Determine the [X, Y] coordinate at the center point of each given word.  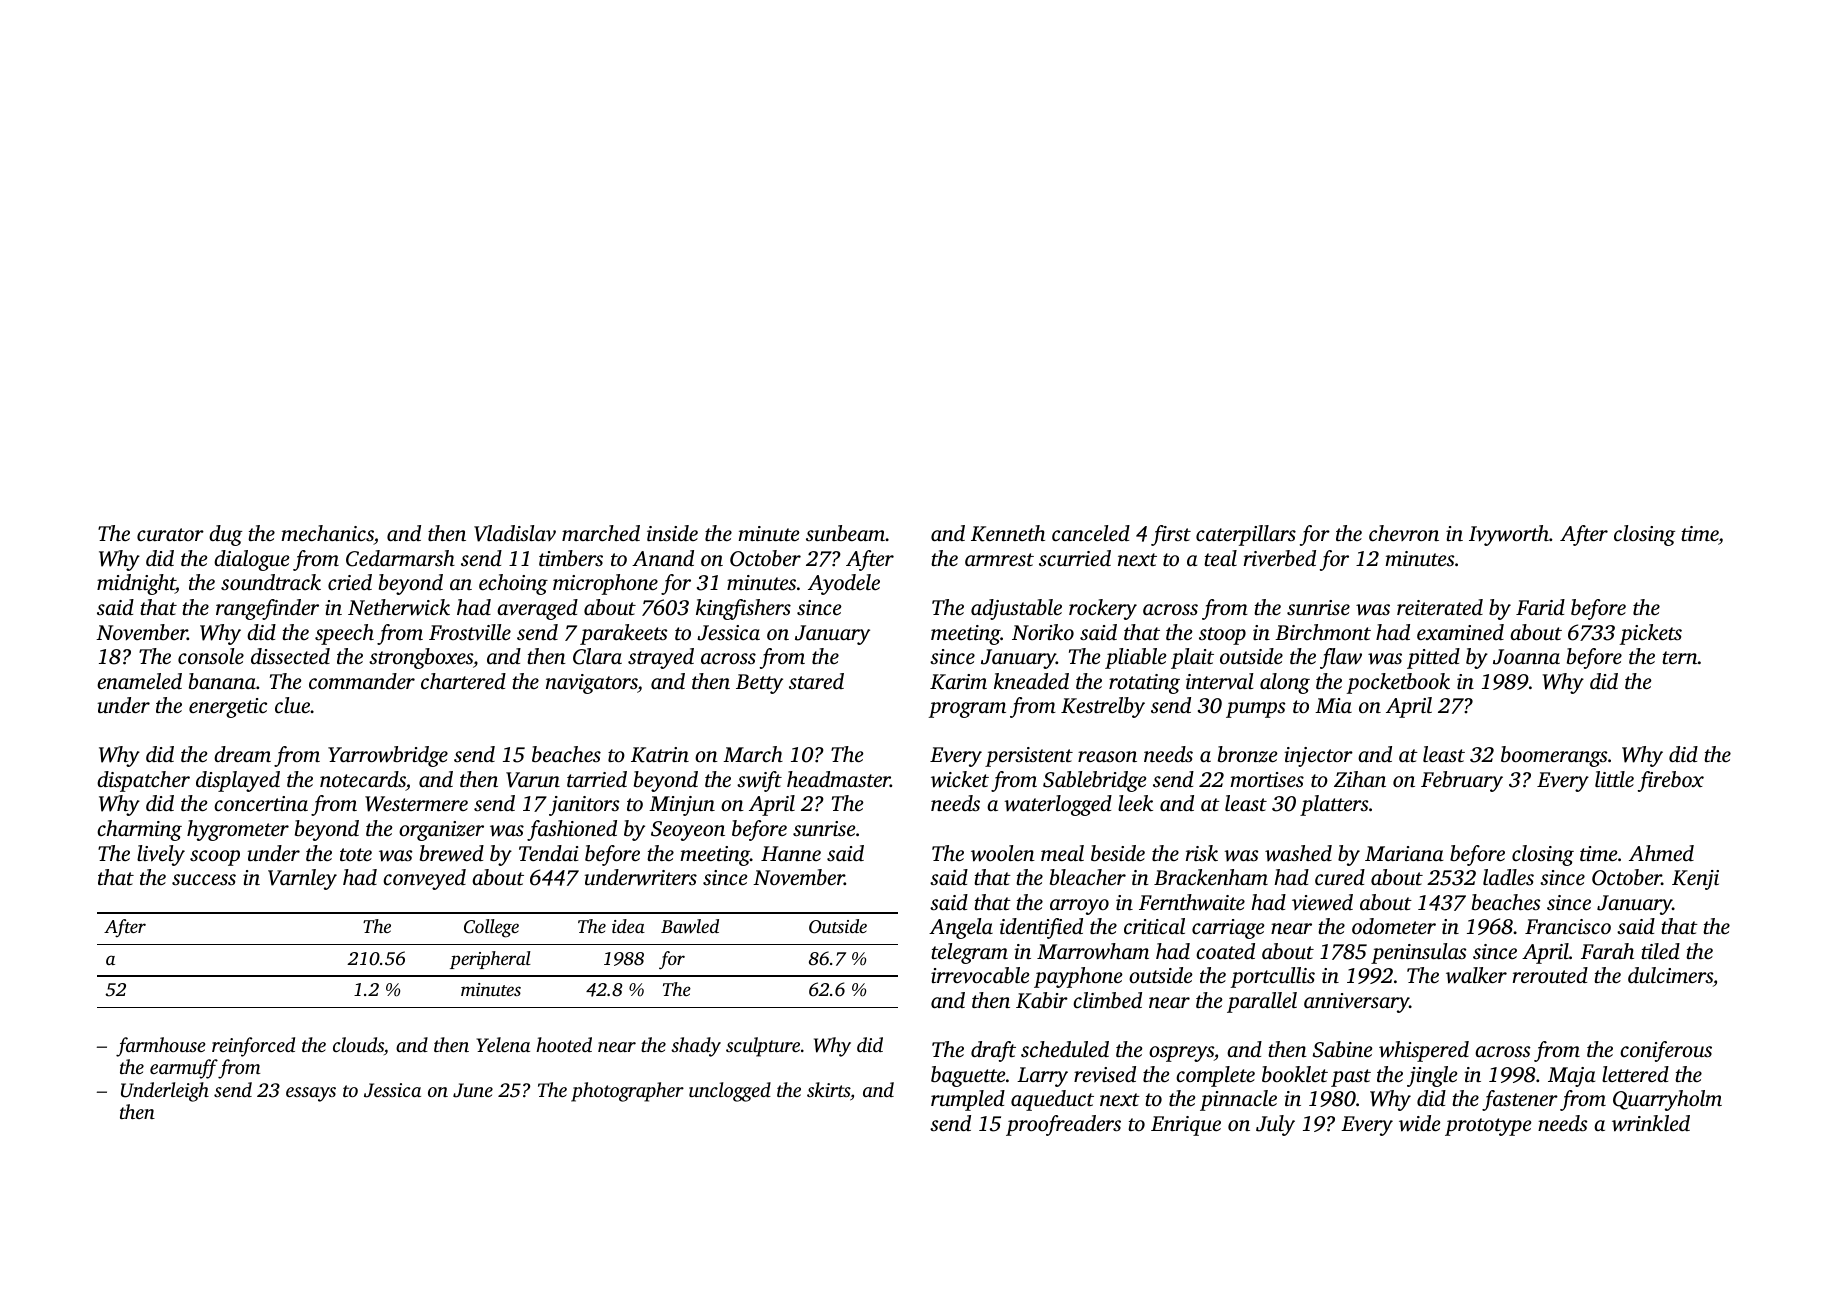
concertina [261, 803]
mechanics [327, 535]
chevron [1404, 533]
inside [672, 533]
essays [311, 1094]
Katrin [660, 755]
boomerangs [1554, 756]
